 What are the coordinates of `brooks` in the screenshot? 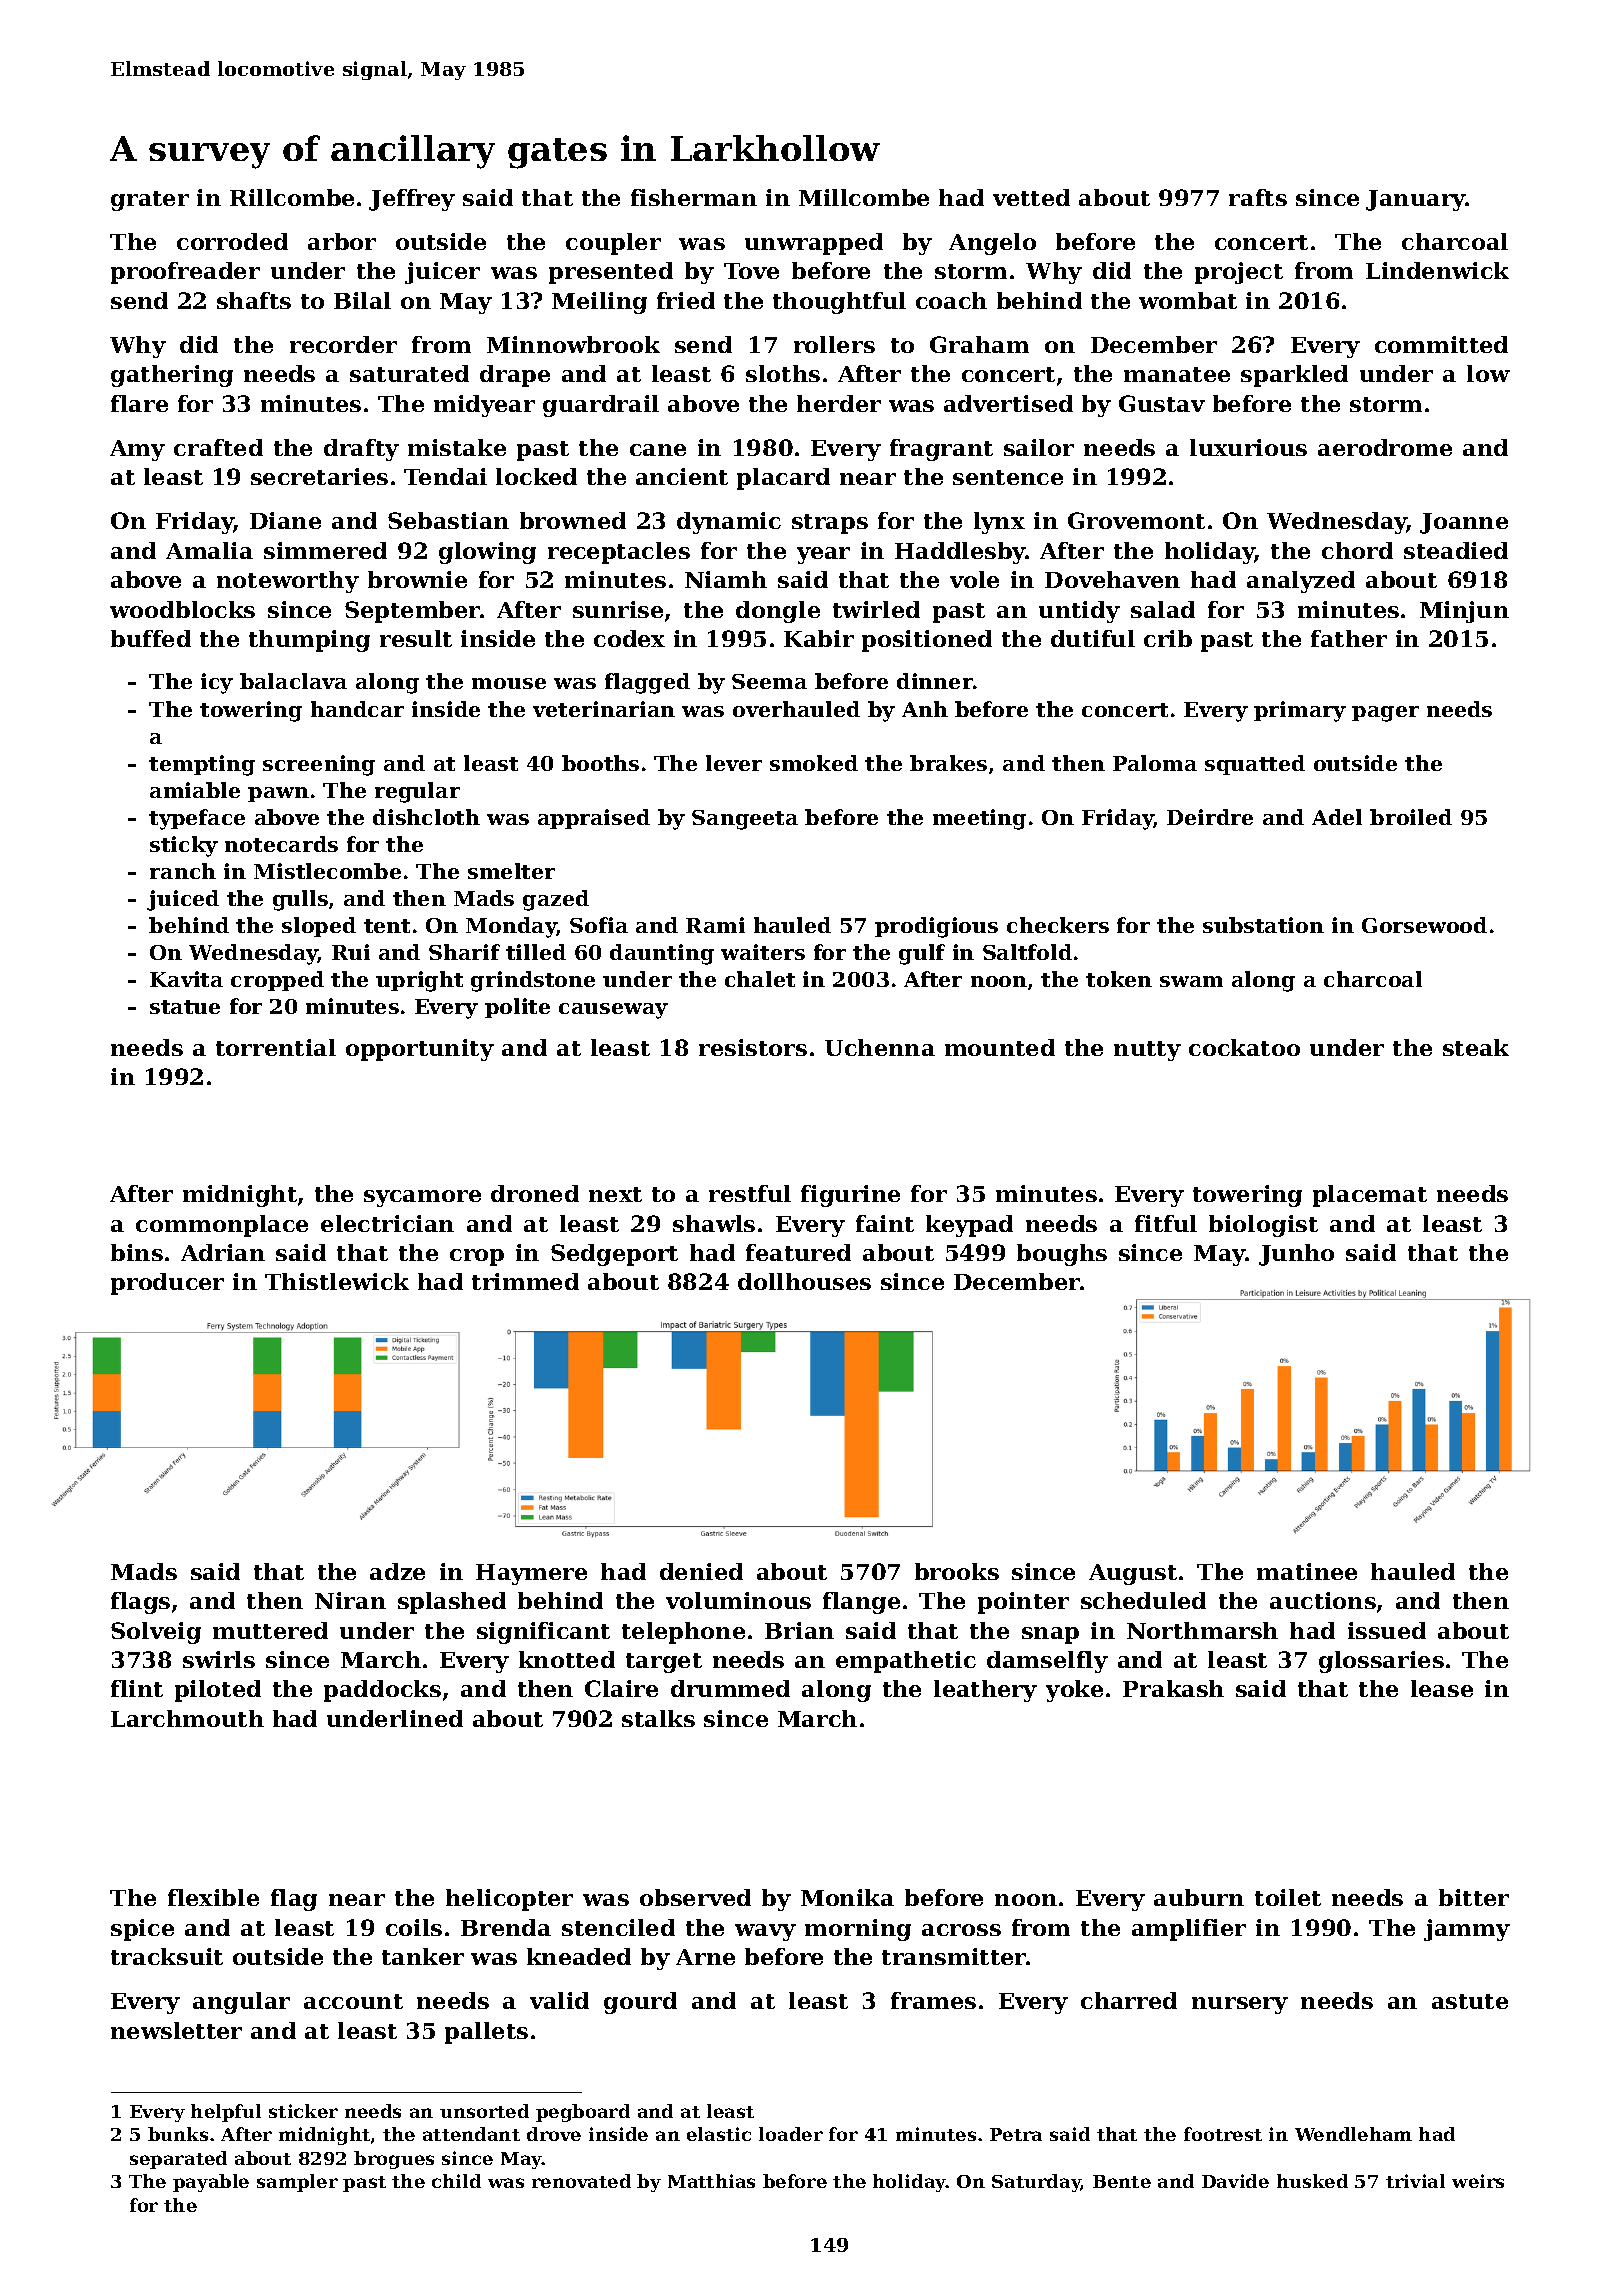 It's located at (957, 1571).
